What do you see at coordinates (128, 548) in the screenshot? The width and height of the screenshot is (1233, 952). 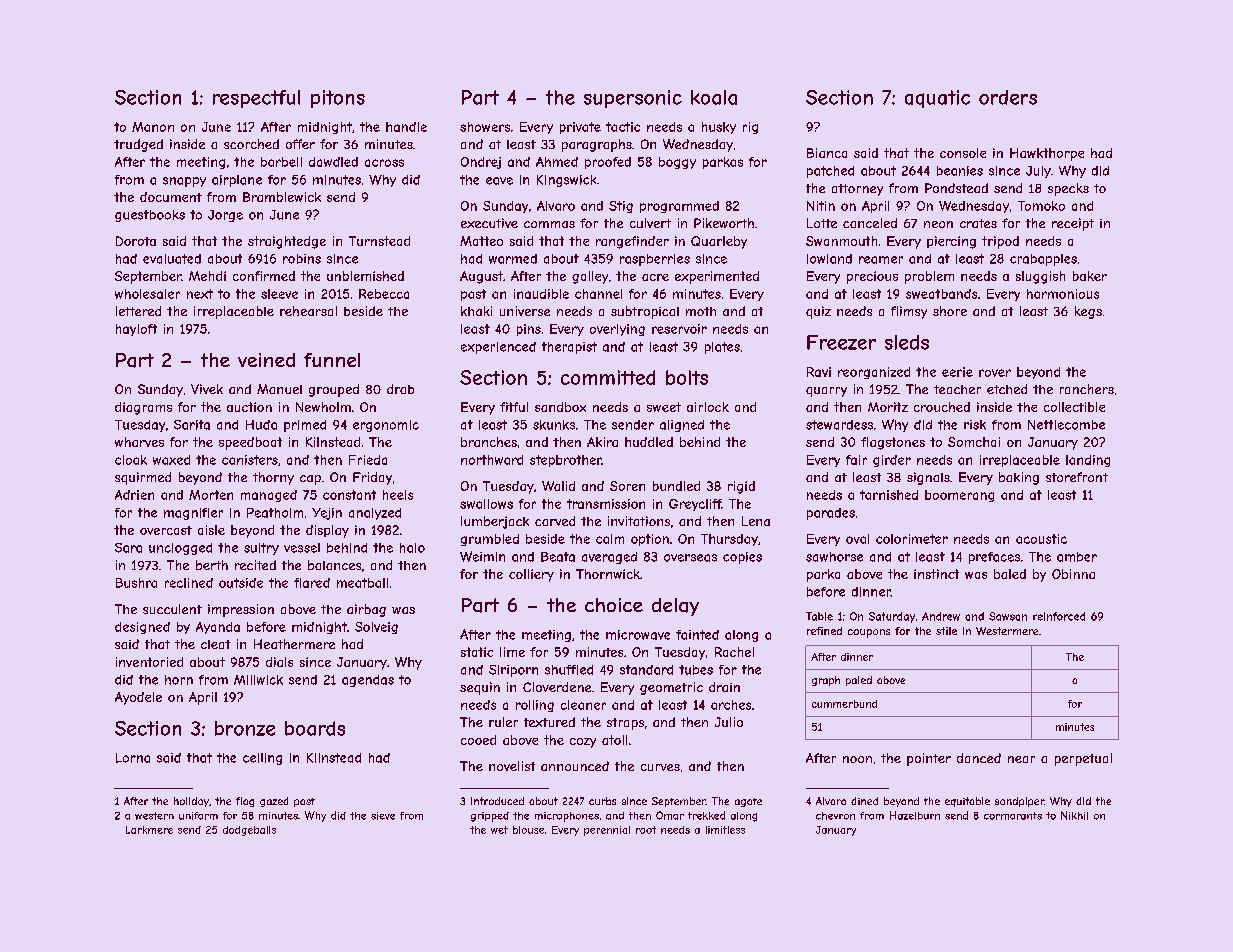 I see `Sara` at bounding box center [128, 548].
